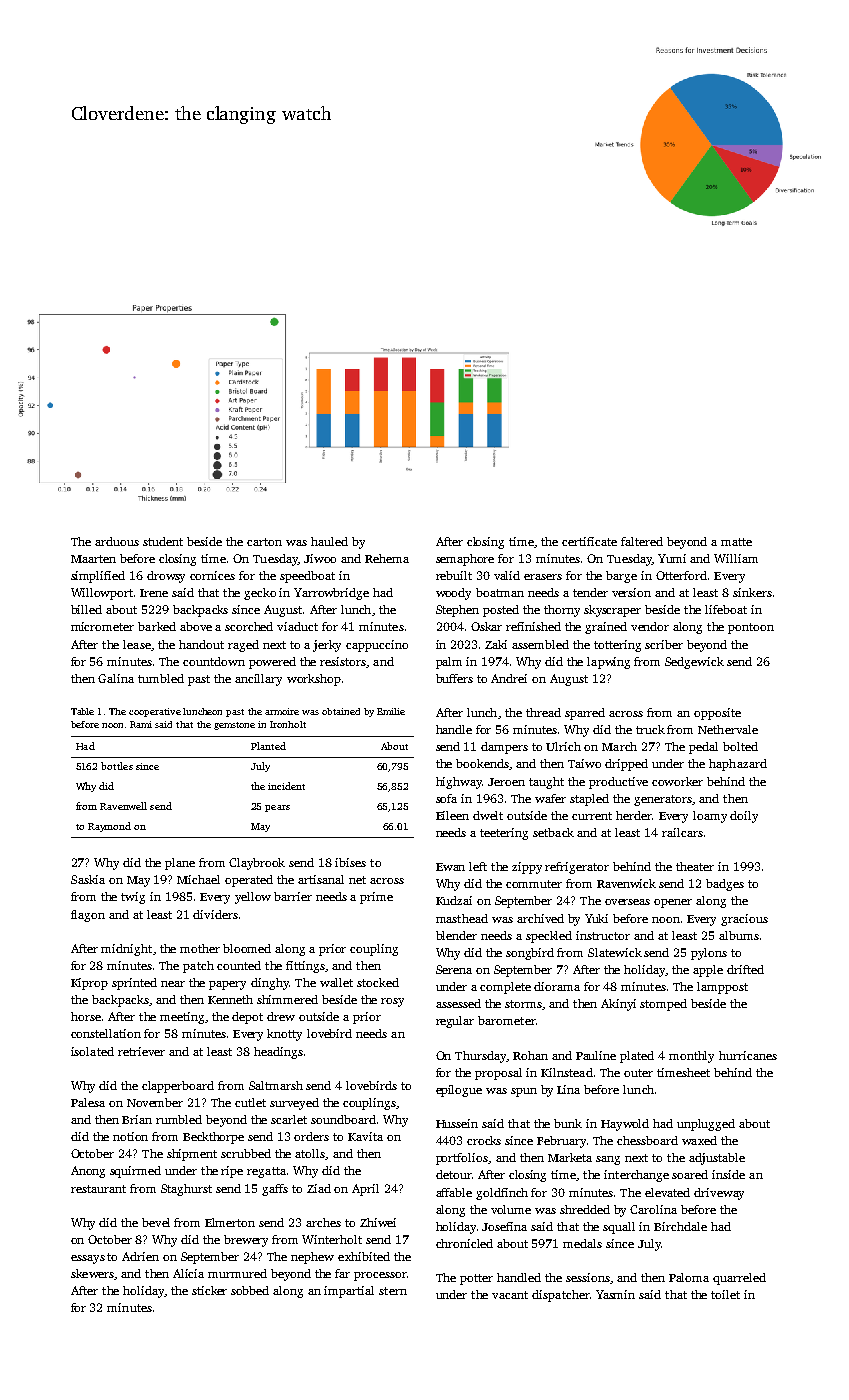  Describe the element at coordinates (527, 868) in the screenshot. I see `zippy` at that location.
